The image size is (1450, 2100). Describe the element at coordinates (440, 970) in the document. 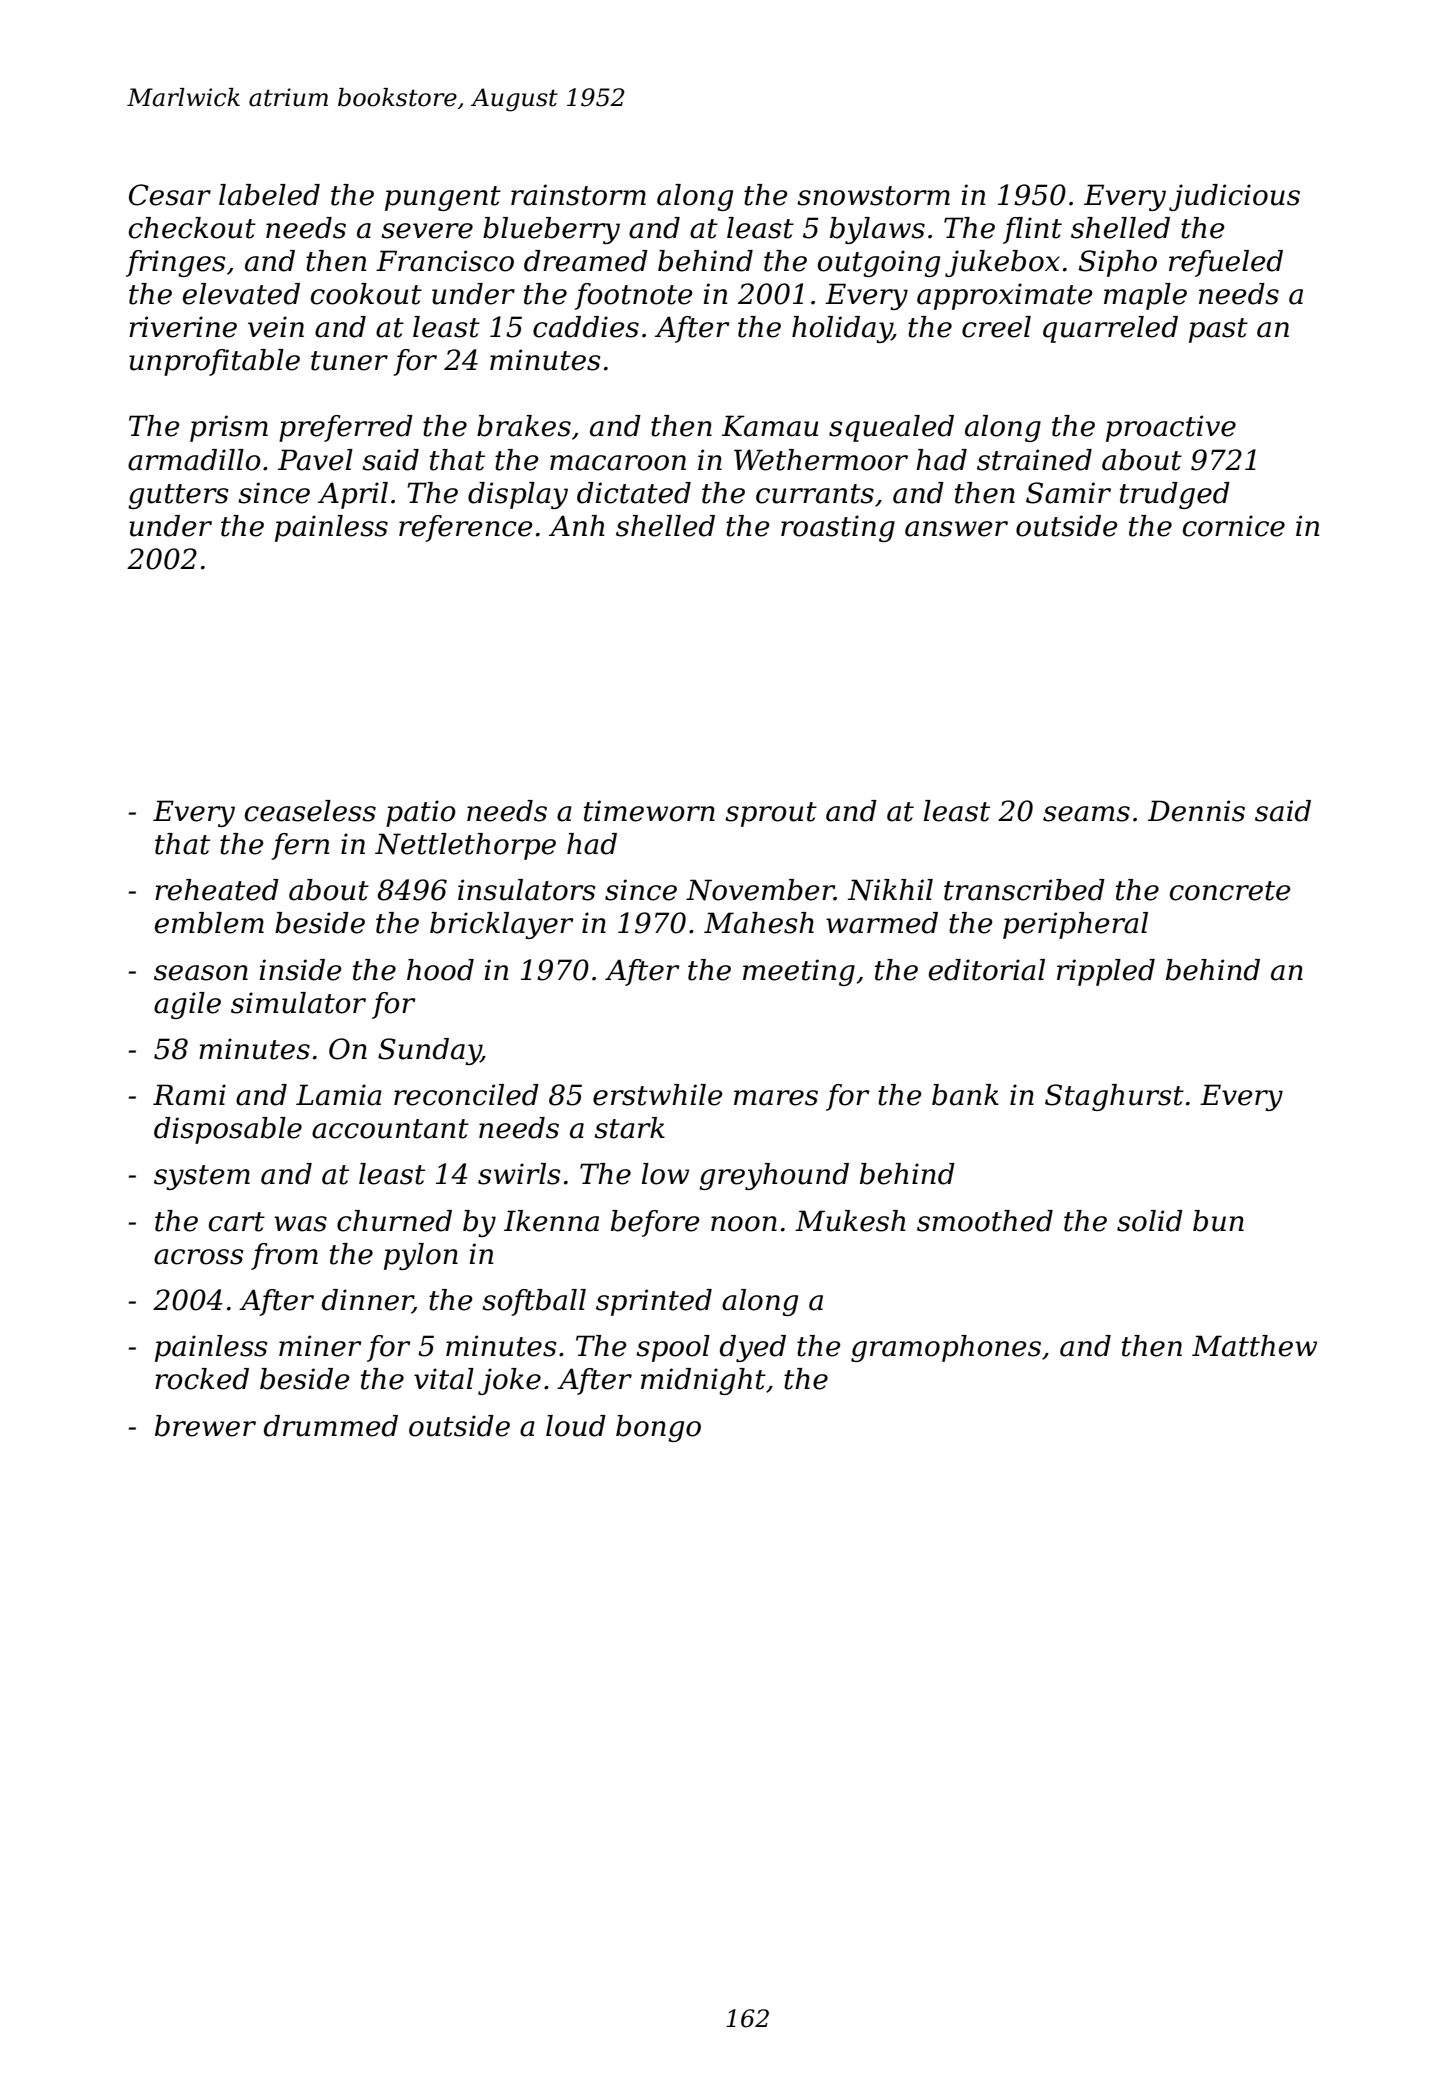

I see `hood` at that location.
